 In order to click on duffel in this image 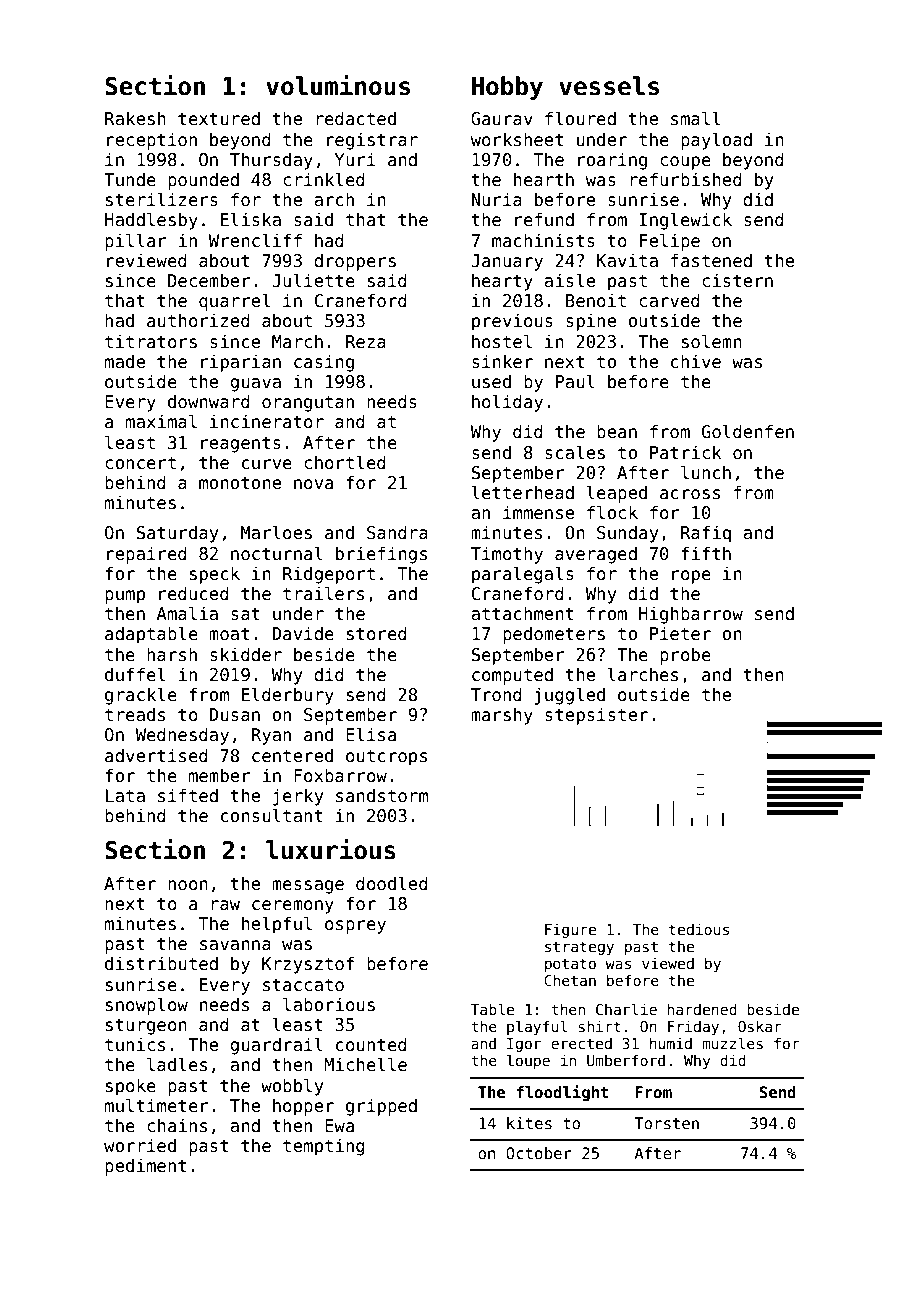, I will do `click(135, 674)`.
